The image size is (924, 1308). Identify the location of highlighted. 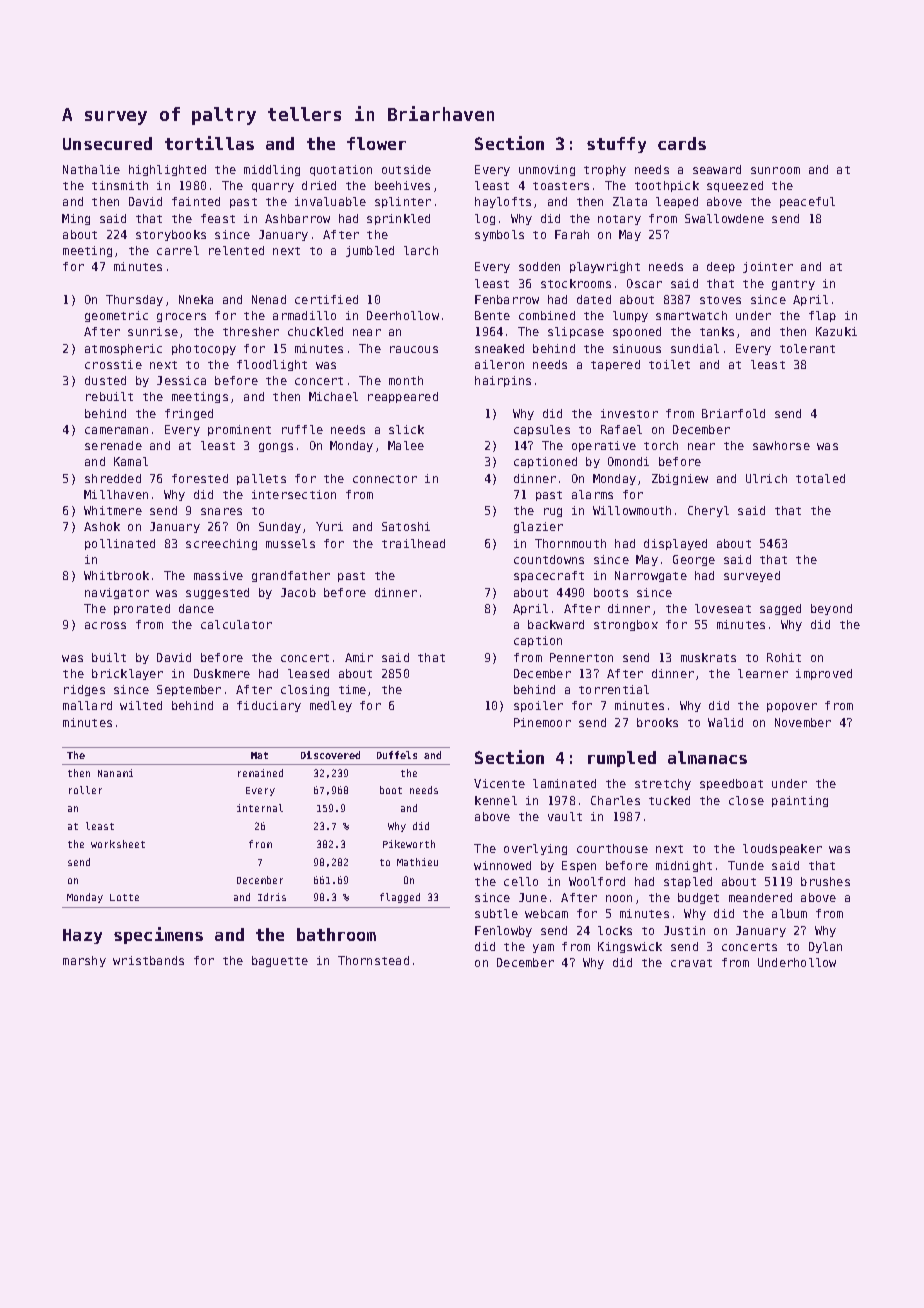
(167, 170).
